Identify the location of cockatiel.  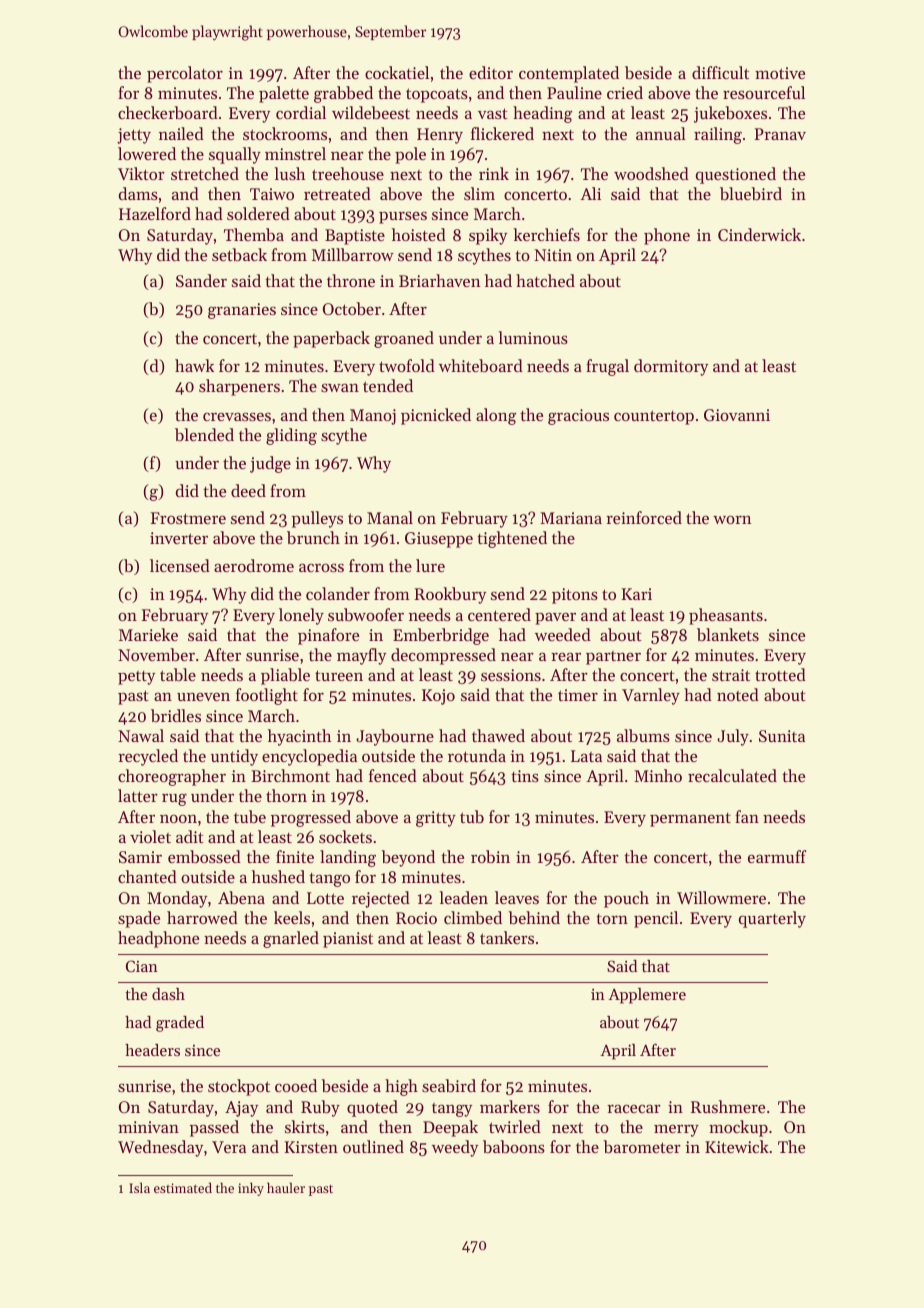
(397, 72).
